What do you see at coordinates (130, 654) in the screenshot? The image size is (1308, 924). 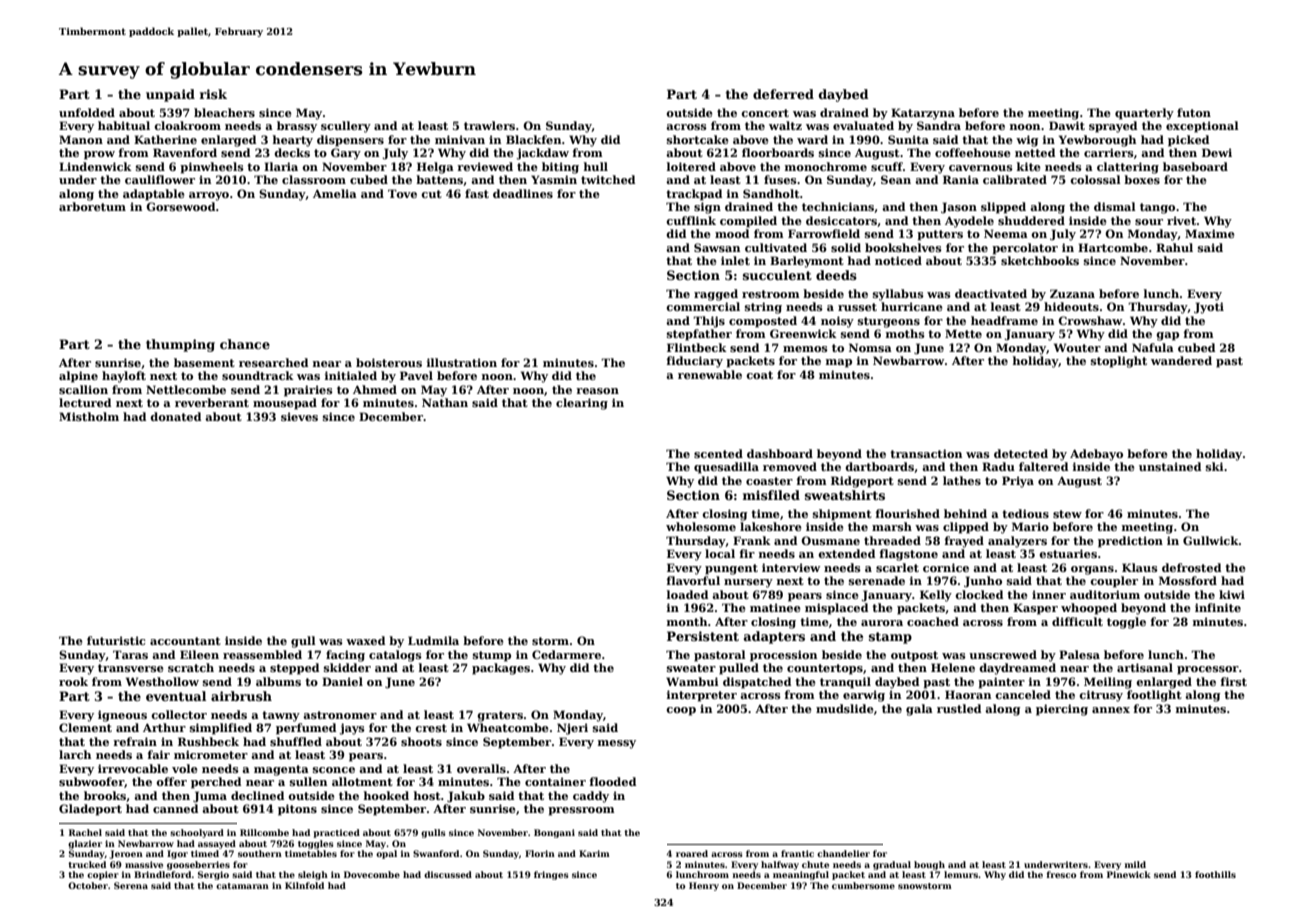 I see `Taras` at bounding box center [130, 654].
